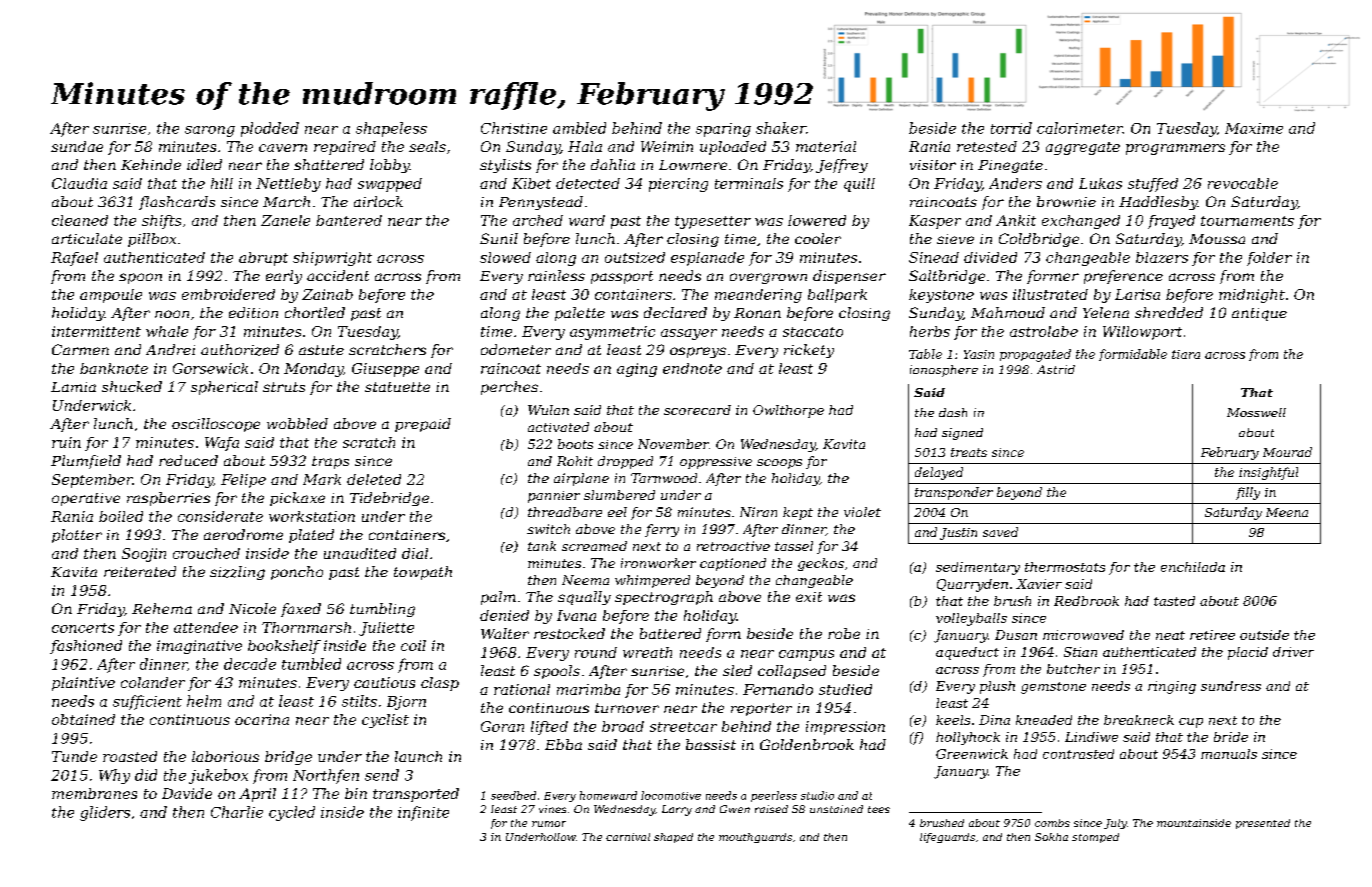  What do you see at coordinates (548, 410) in the screenshot?
I see `Wulan` at bounding box center [548, 410].
